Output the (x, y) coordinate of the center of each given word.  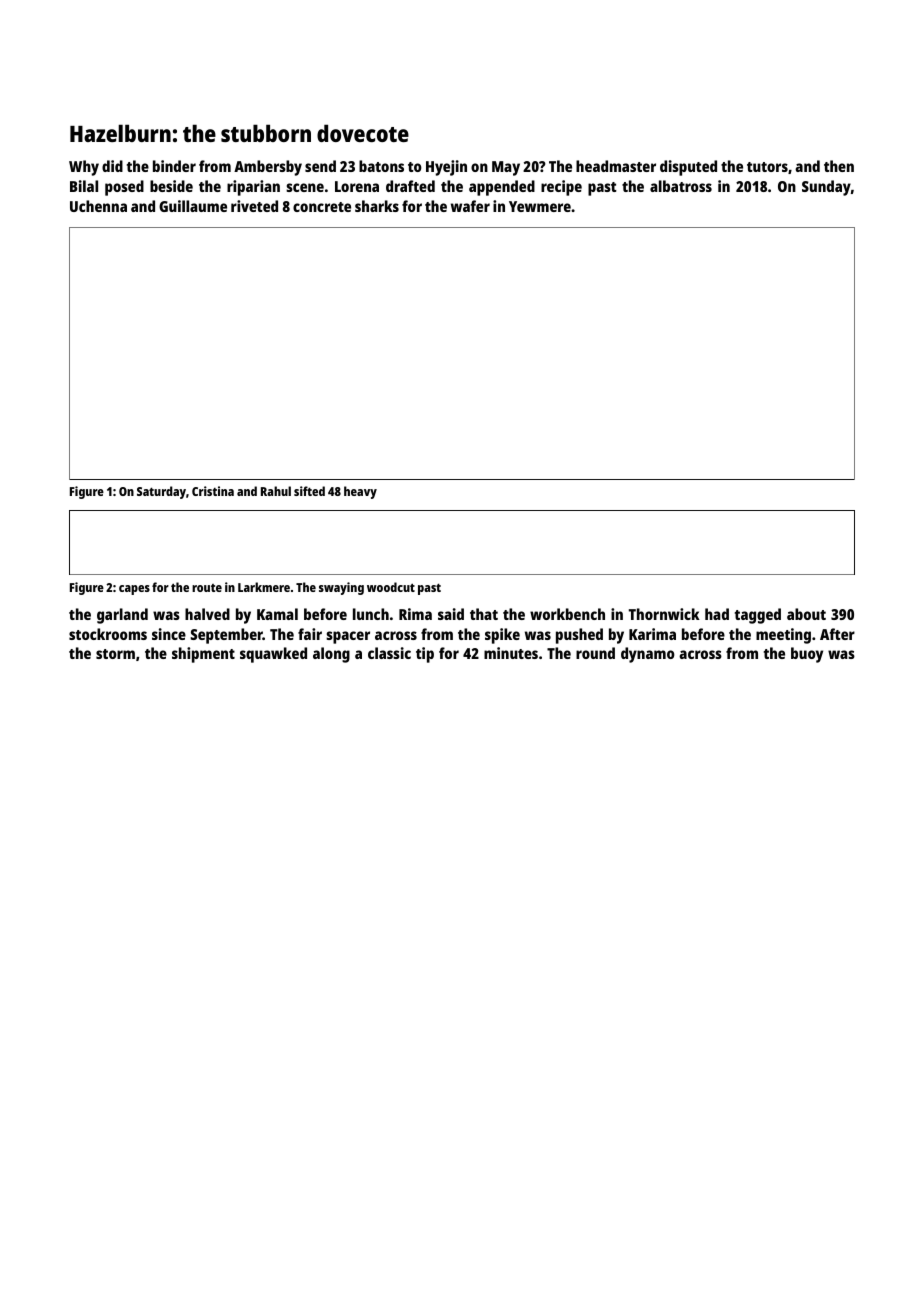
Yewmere (540, 206)
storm (115, 654)
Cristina (213, 491)
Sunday (826, 188)
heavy (360, 492)
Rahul (276, 491)
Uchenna (98, 206)
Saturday (161, 492)
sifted (309, 491)
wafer (470, 206)
